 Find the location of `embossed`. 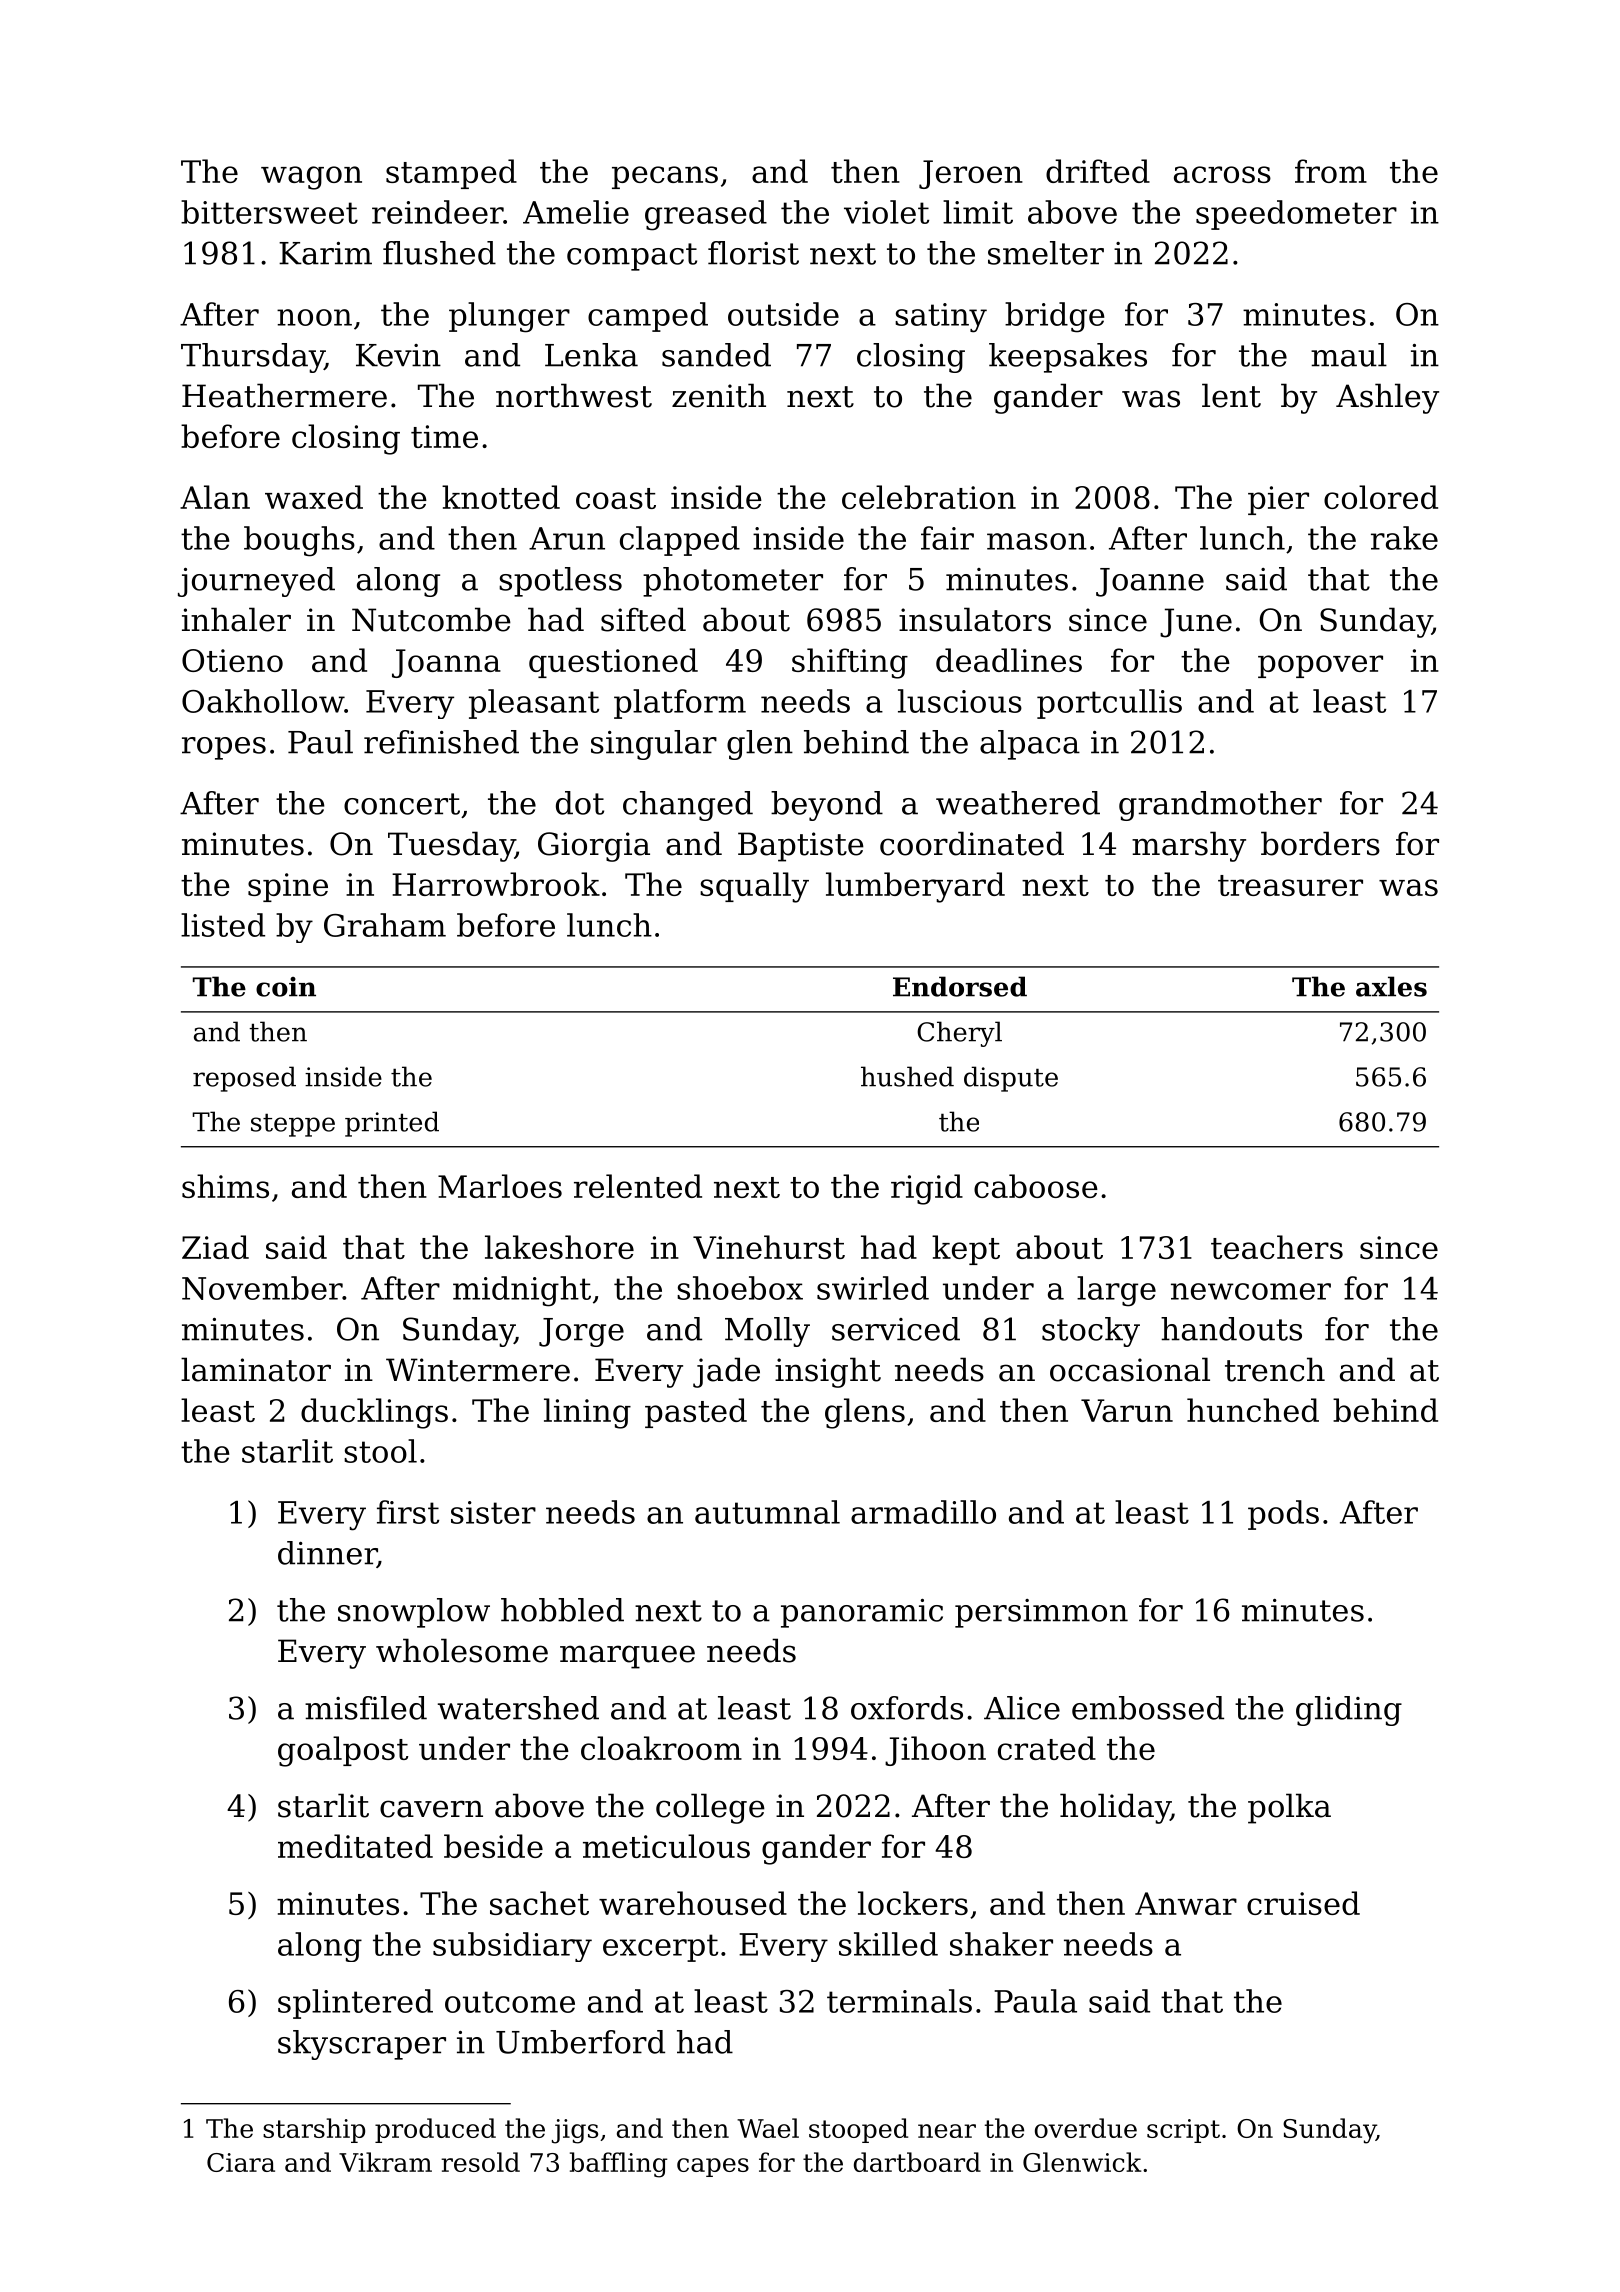

embossed is located at coordinates (1148, 1708).
